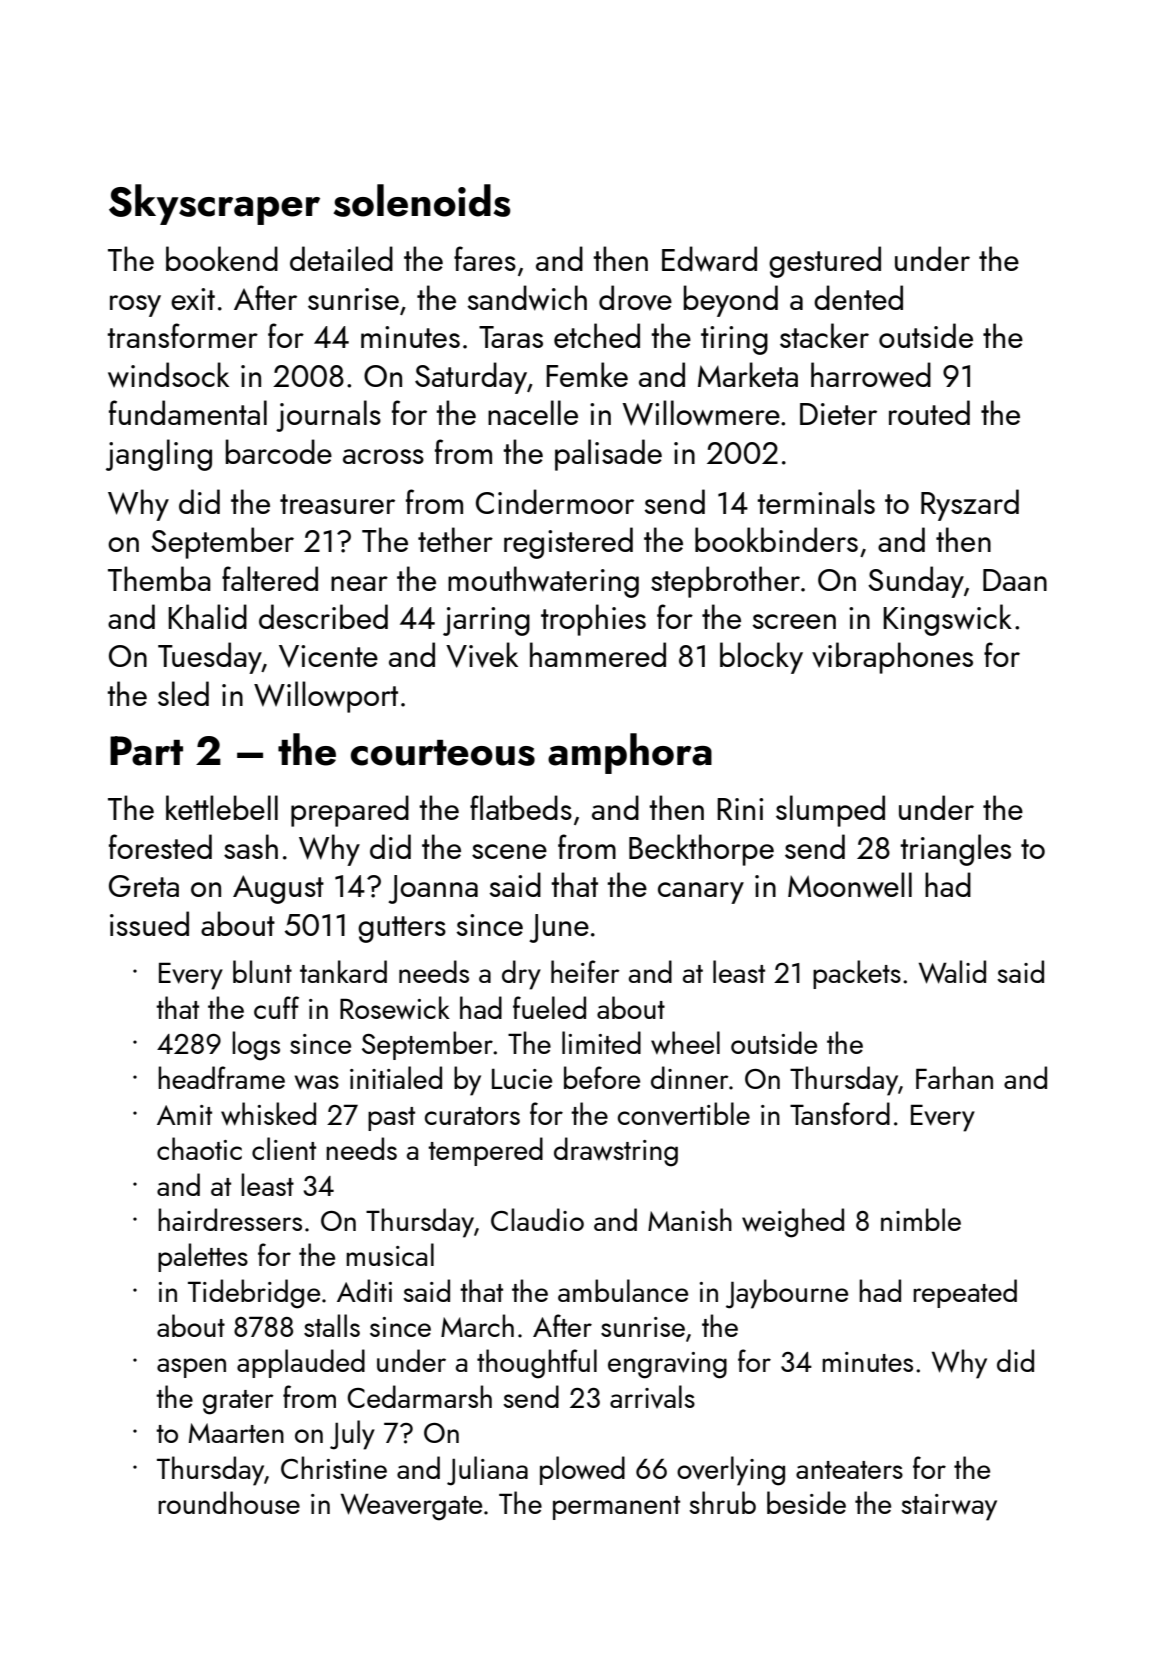 The height and width of the screenshot is (1654, 1165). I want to click on vibraphones, so click(892, 658).
